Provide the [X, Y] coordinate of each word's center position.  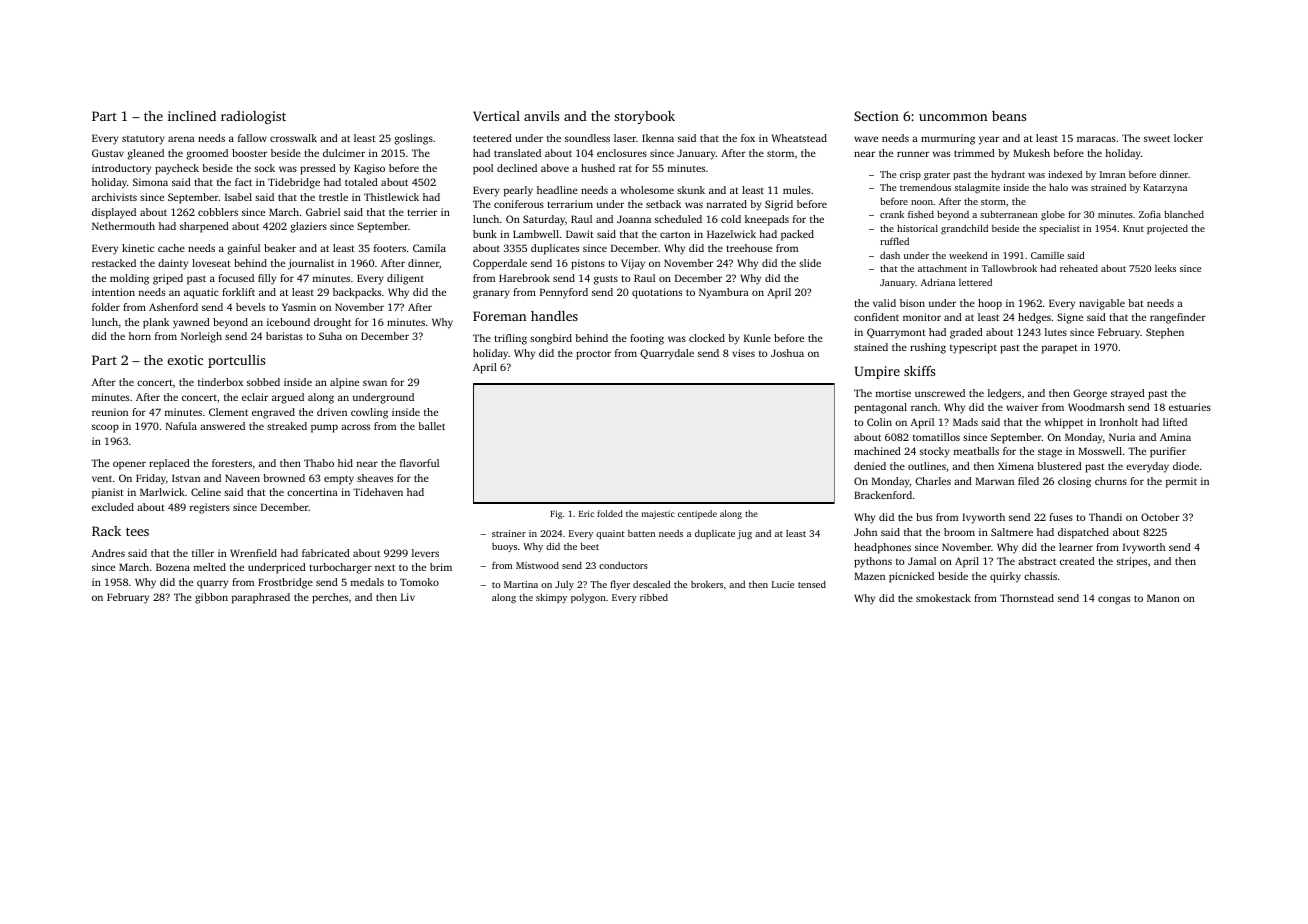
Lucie [783, 584]
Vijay [633, 264]
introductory [121, 169]
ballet [431, 426]
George [1090, 394]
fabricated [326, 553]
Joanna [634, 219]
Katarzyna [1165, 188]
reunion [110, 412]
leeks [1165, 268]
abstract [1037, 561]
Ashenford [173, 307]
